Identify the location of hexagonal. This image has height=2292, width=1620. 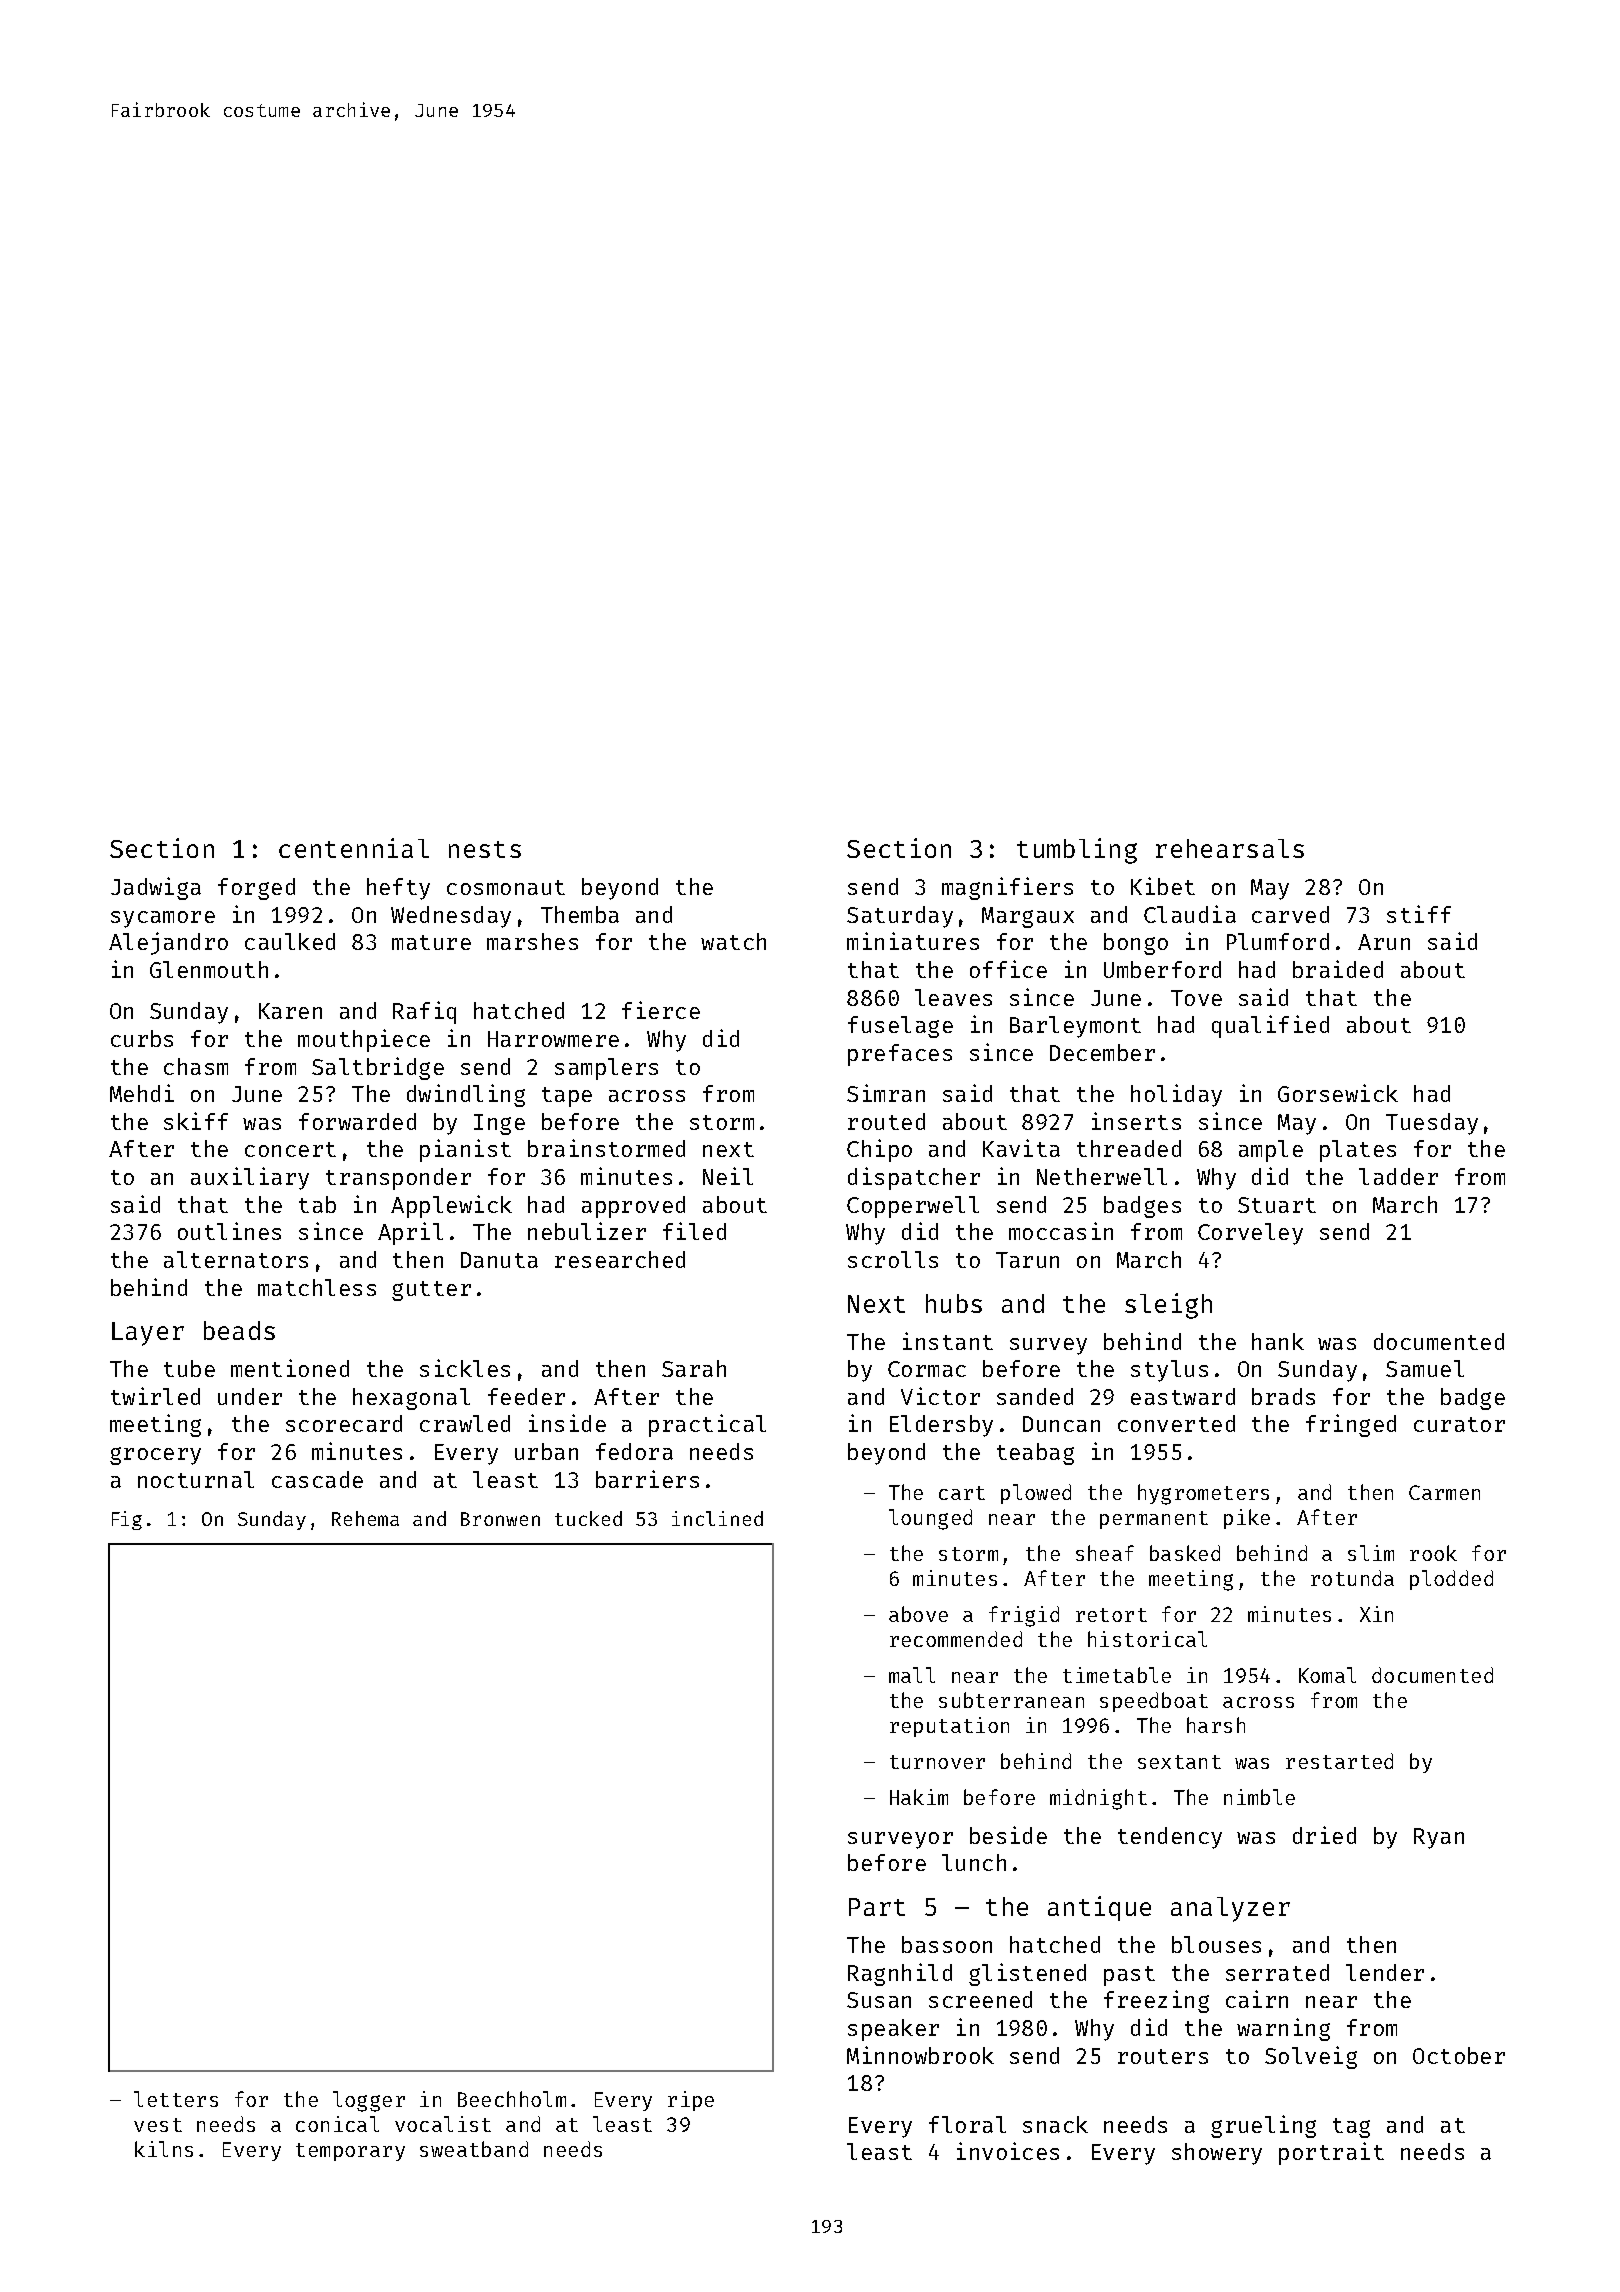
(411, 1399).
